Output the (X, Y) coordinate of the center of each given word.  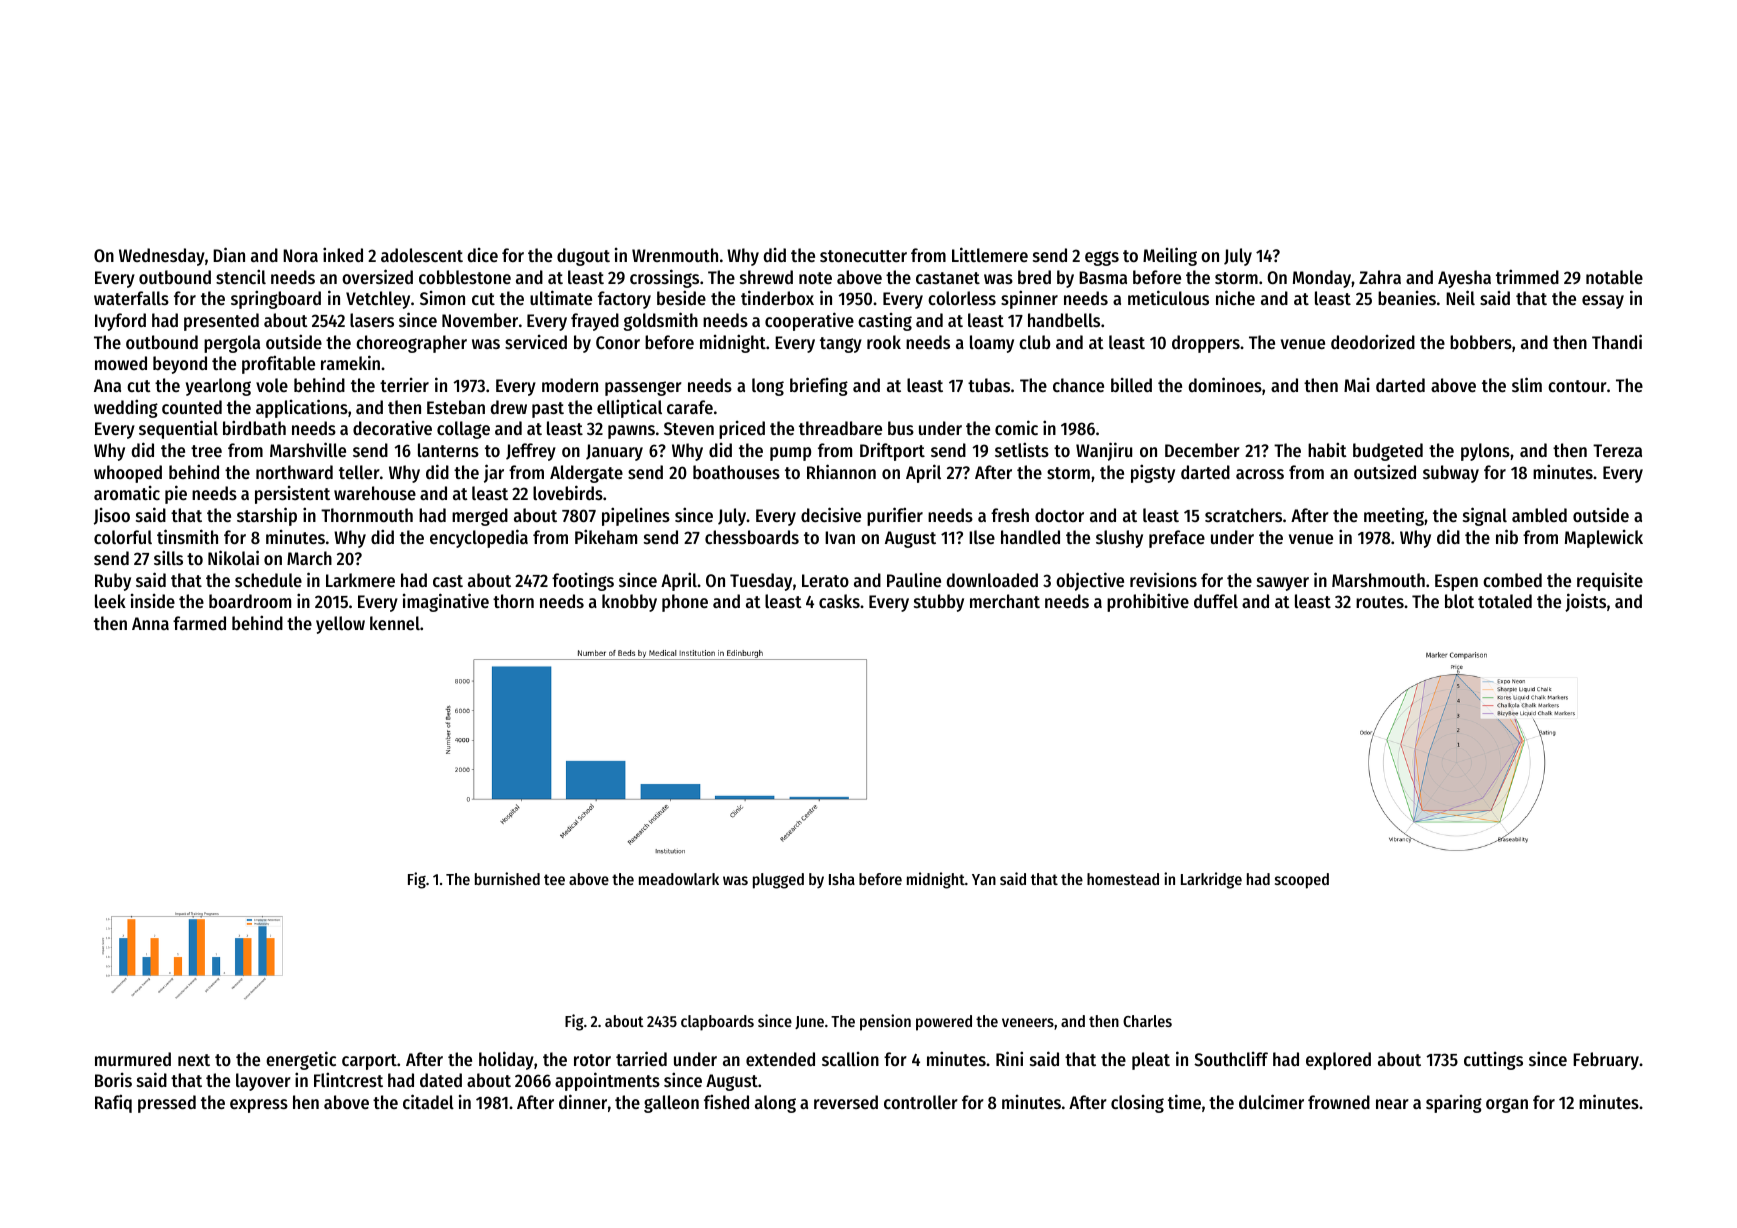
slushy (1119, 539)
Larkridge (1211, 880)
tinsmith (187, 536)
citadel (428, 1101)
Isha (842, 879)
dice (482, 255)
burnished (507, 878)
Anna (150, 623)
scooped (1302, 881)
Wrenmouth (675, 255)
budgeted (1388, 452)
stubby (939, 603)
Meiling (1170, 256)
